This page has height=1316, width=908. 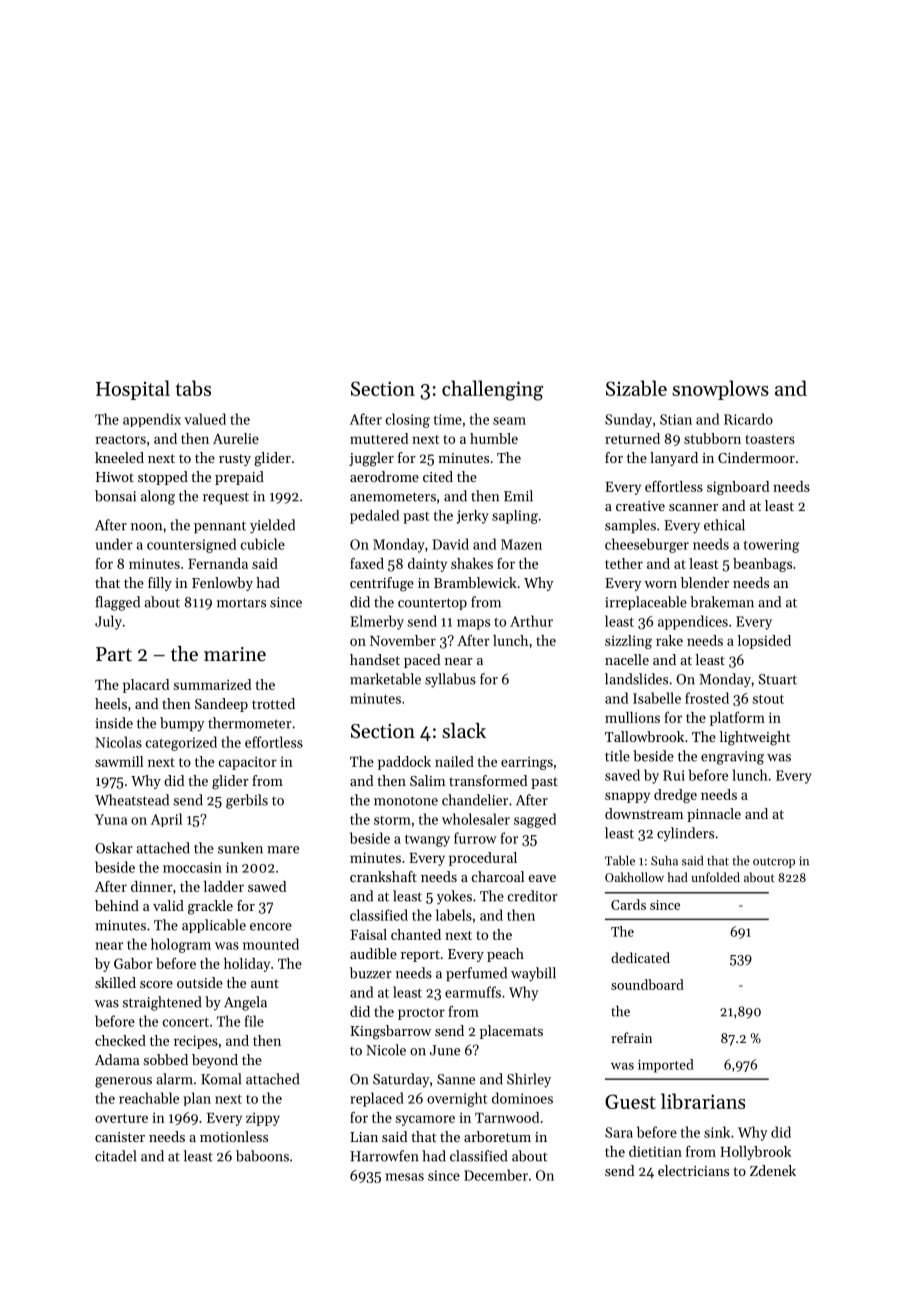 What do you see at coordinates (263, 1119) in the page?
I see `zippy` at bounding box center [263, 1119].
